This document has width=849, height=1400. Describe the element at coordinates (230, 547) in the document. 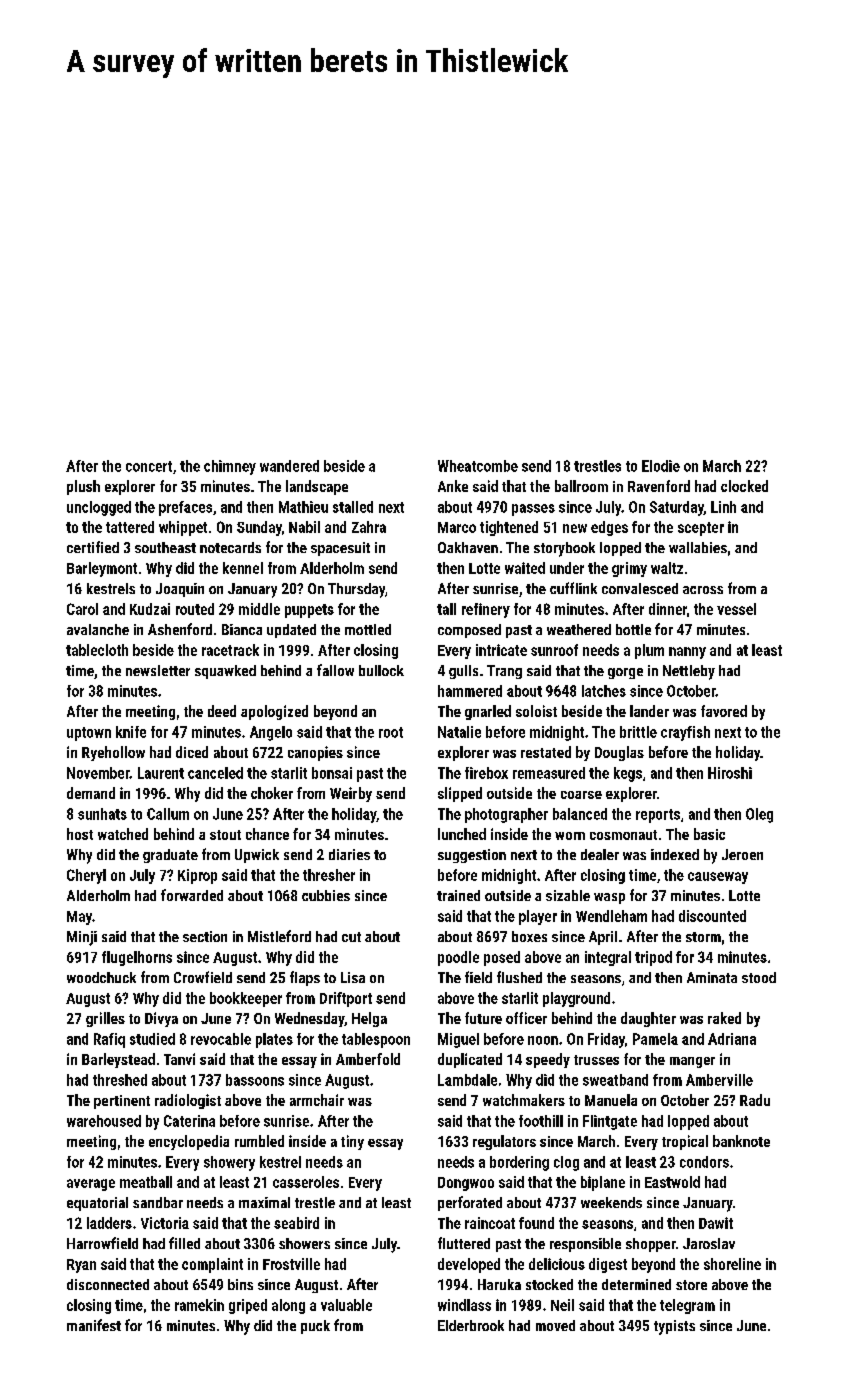

I see `notecards` at that location.
